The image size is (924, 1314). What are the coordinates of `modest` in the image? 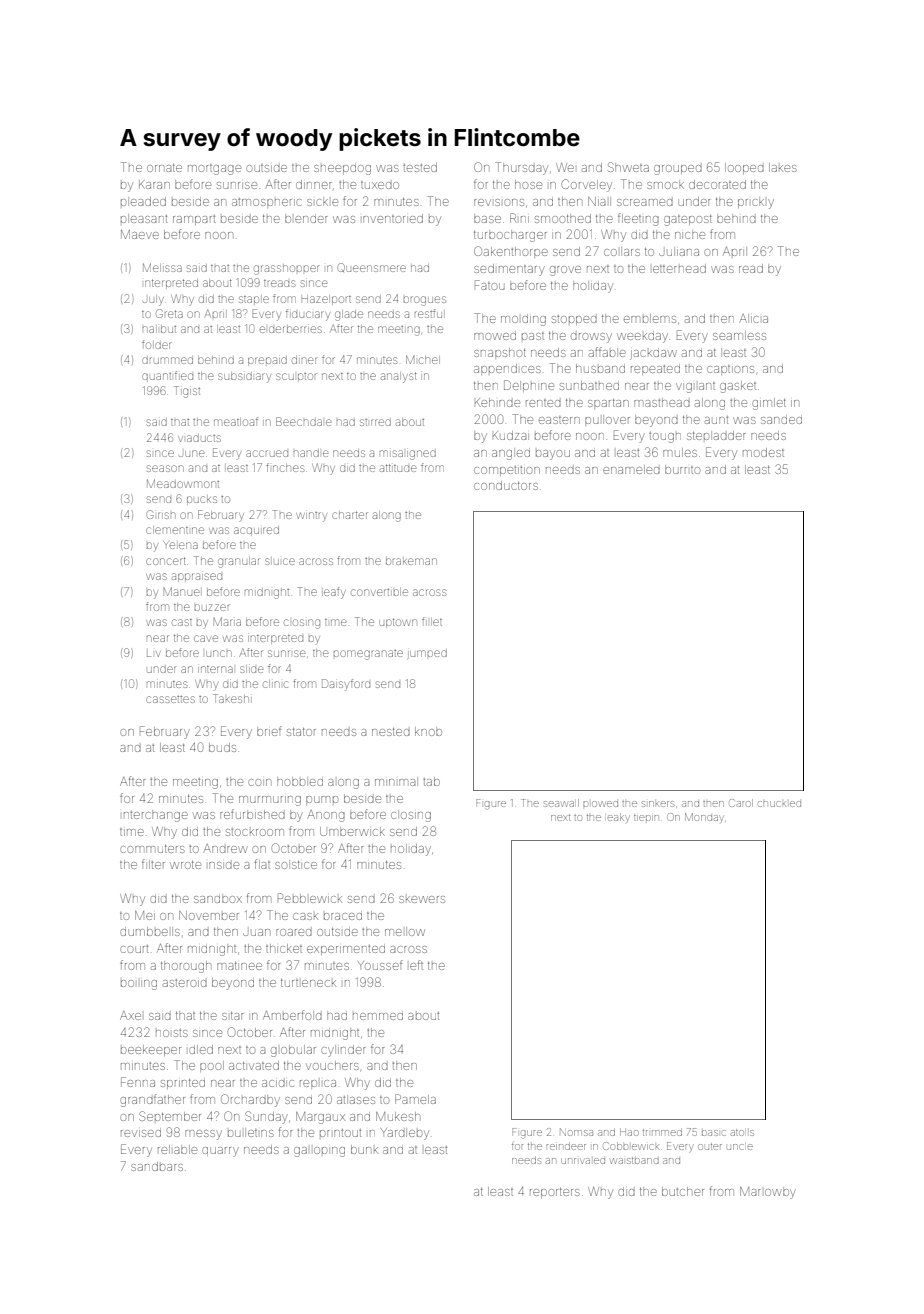 It's located at (763, 452).
